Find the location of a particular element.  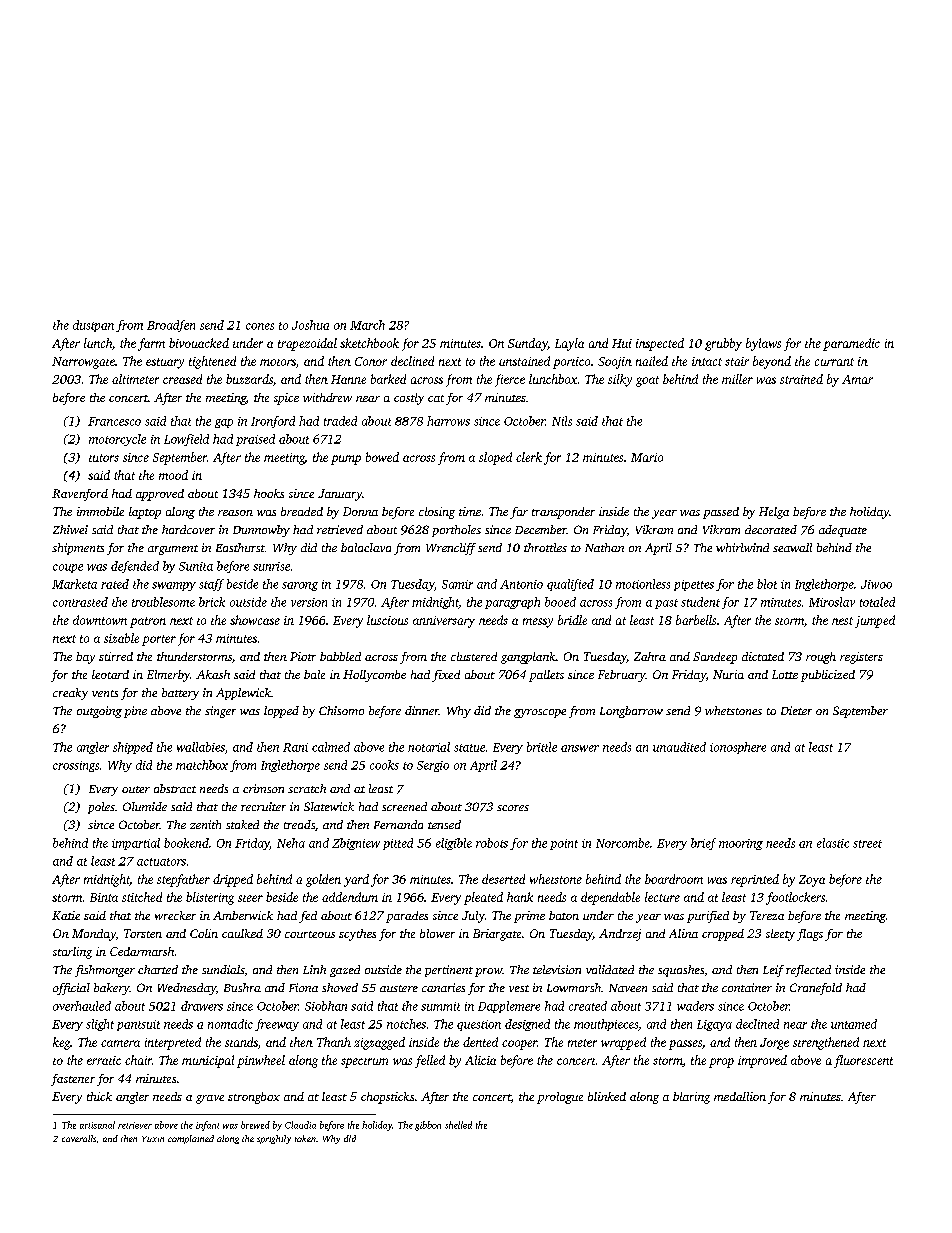

scythes is located at coordinates (357, 935).
